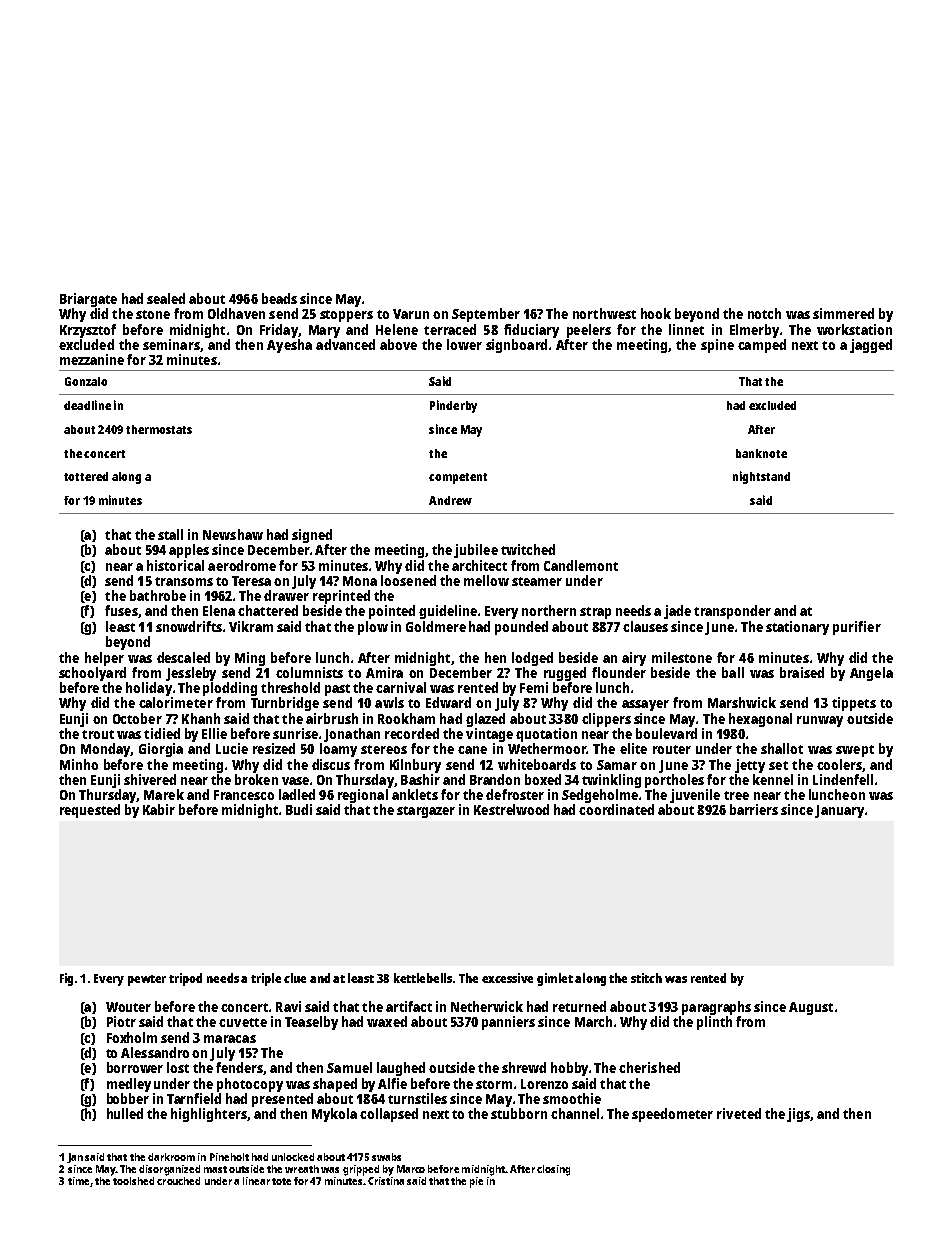 The image size is (952, 1233). Describe the element at coordinates (87, 405) in the image. I see `deadline` at that location.
